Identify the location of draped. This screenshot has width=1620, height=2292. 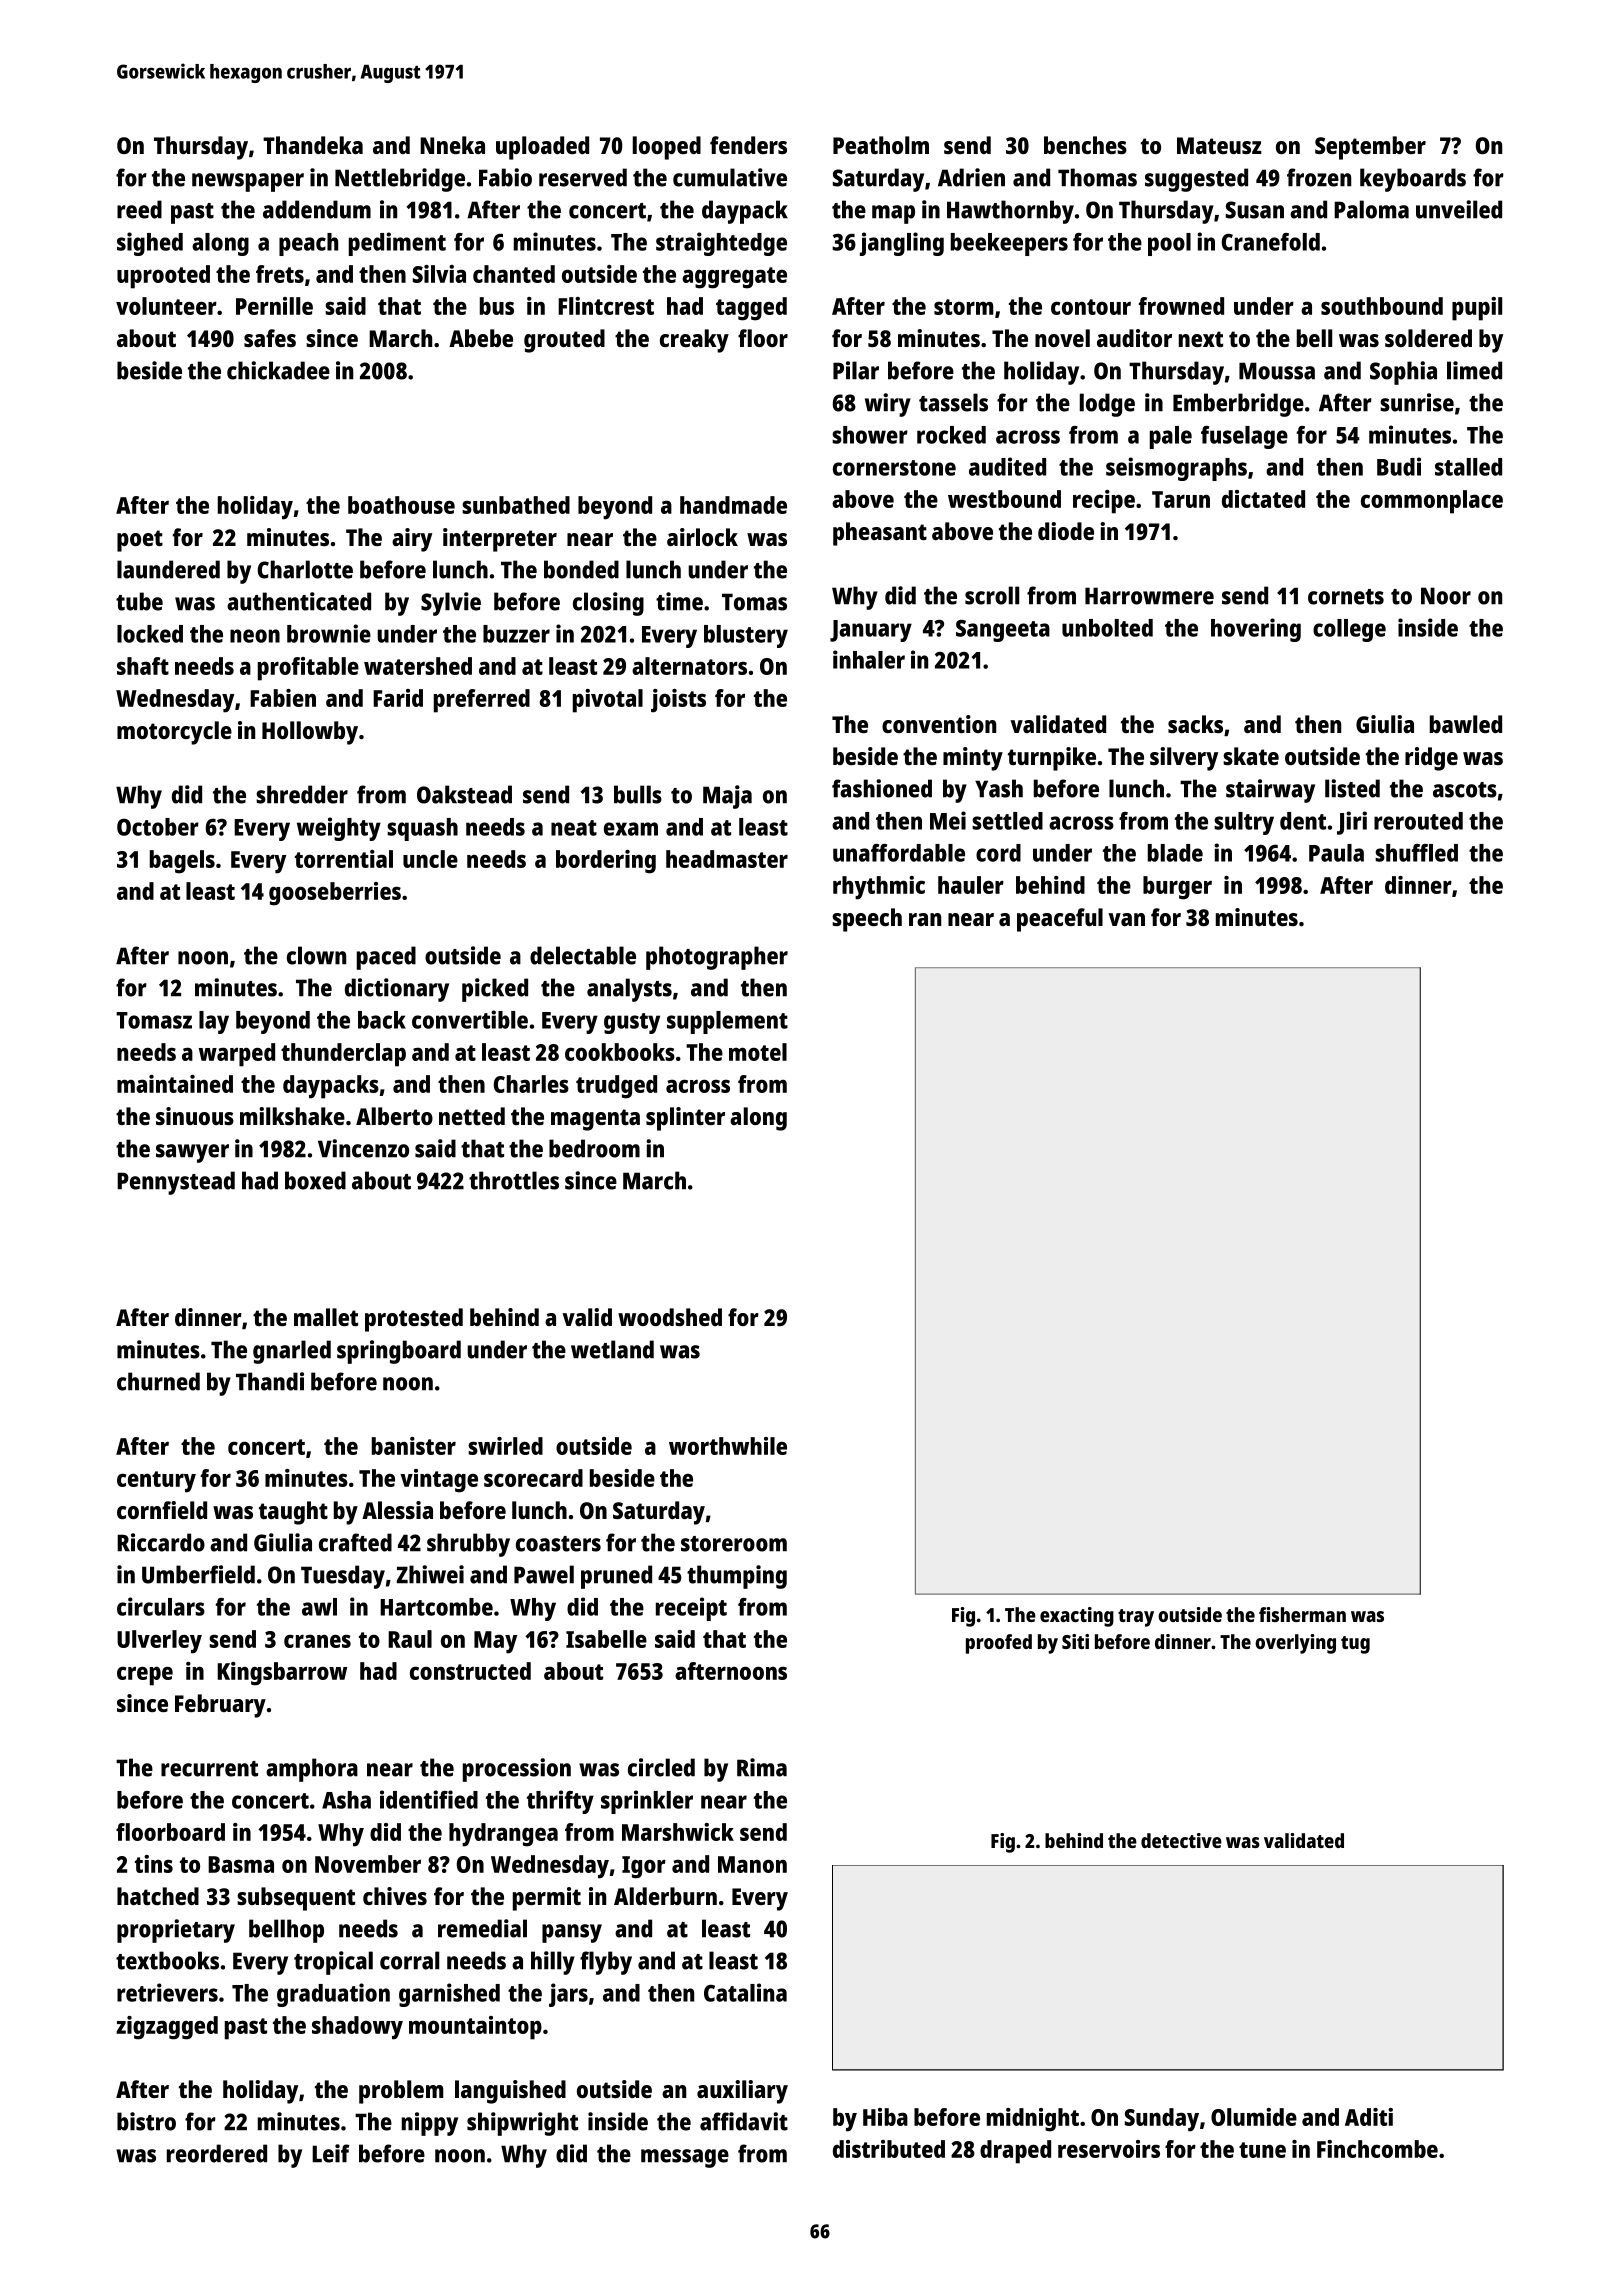
(1015, 2152).
